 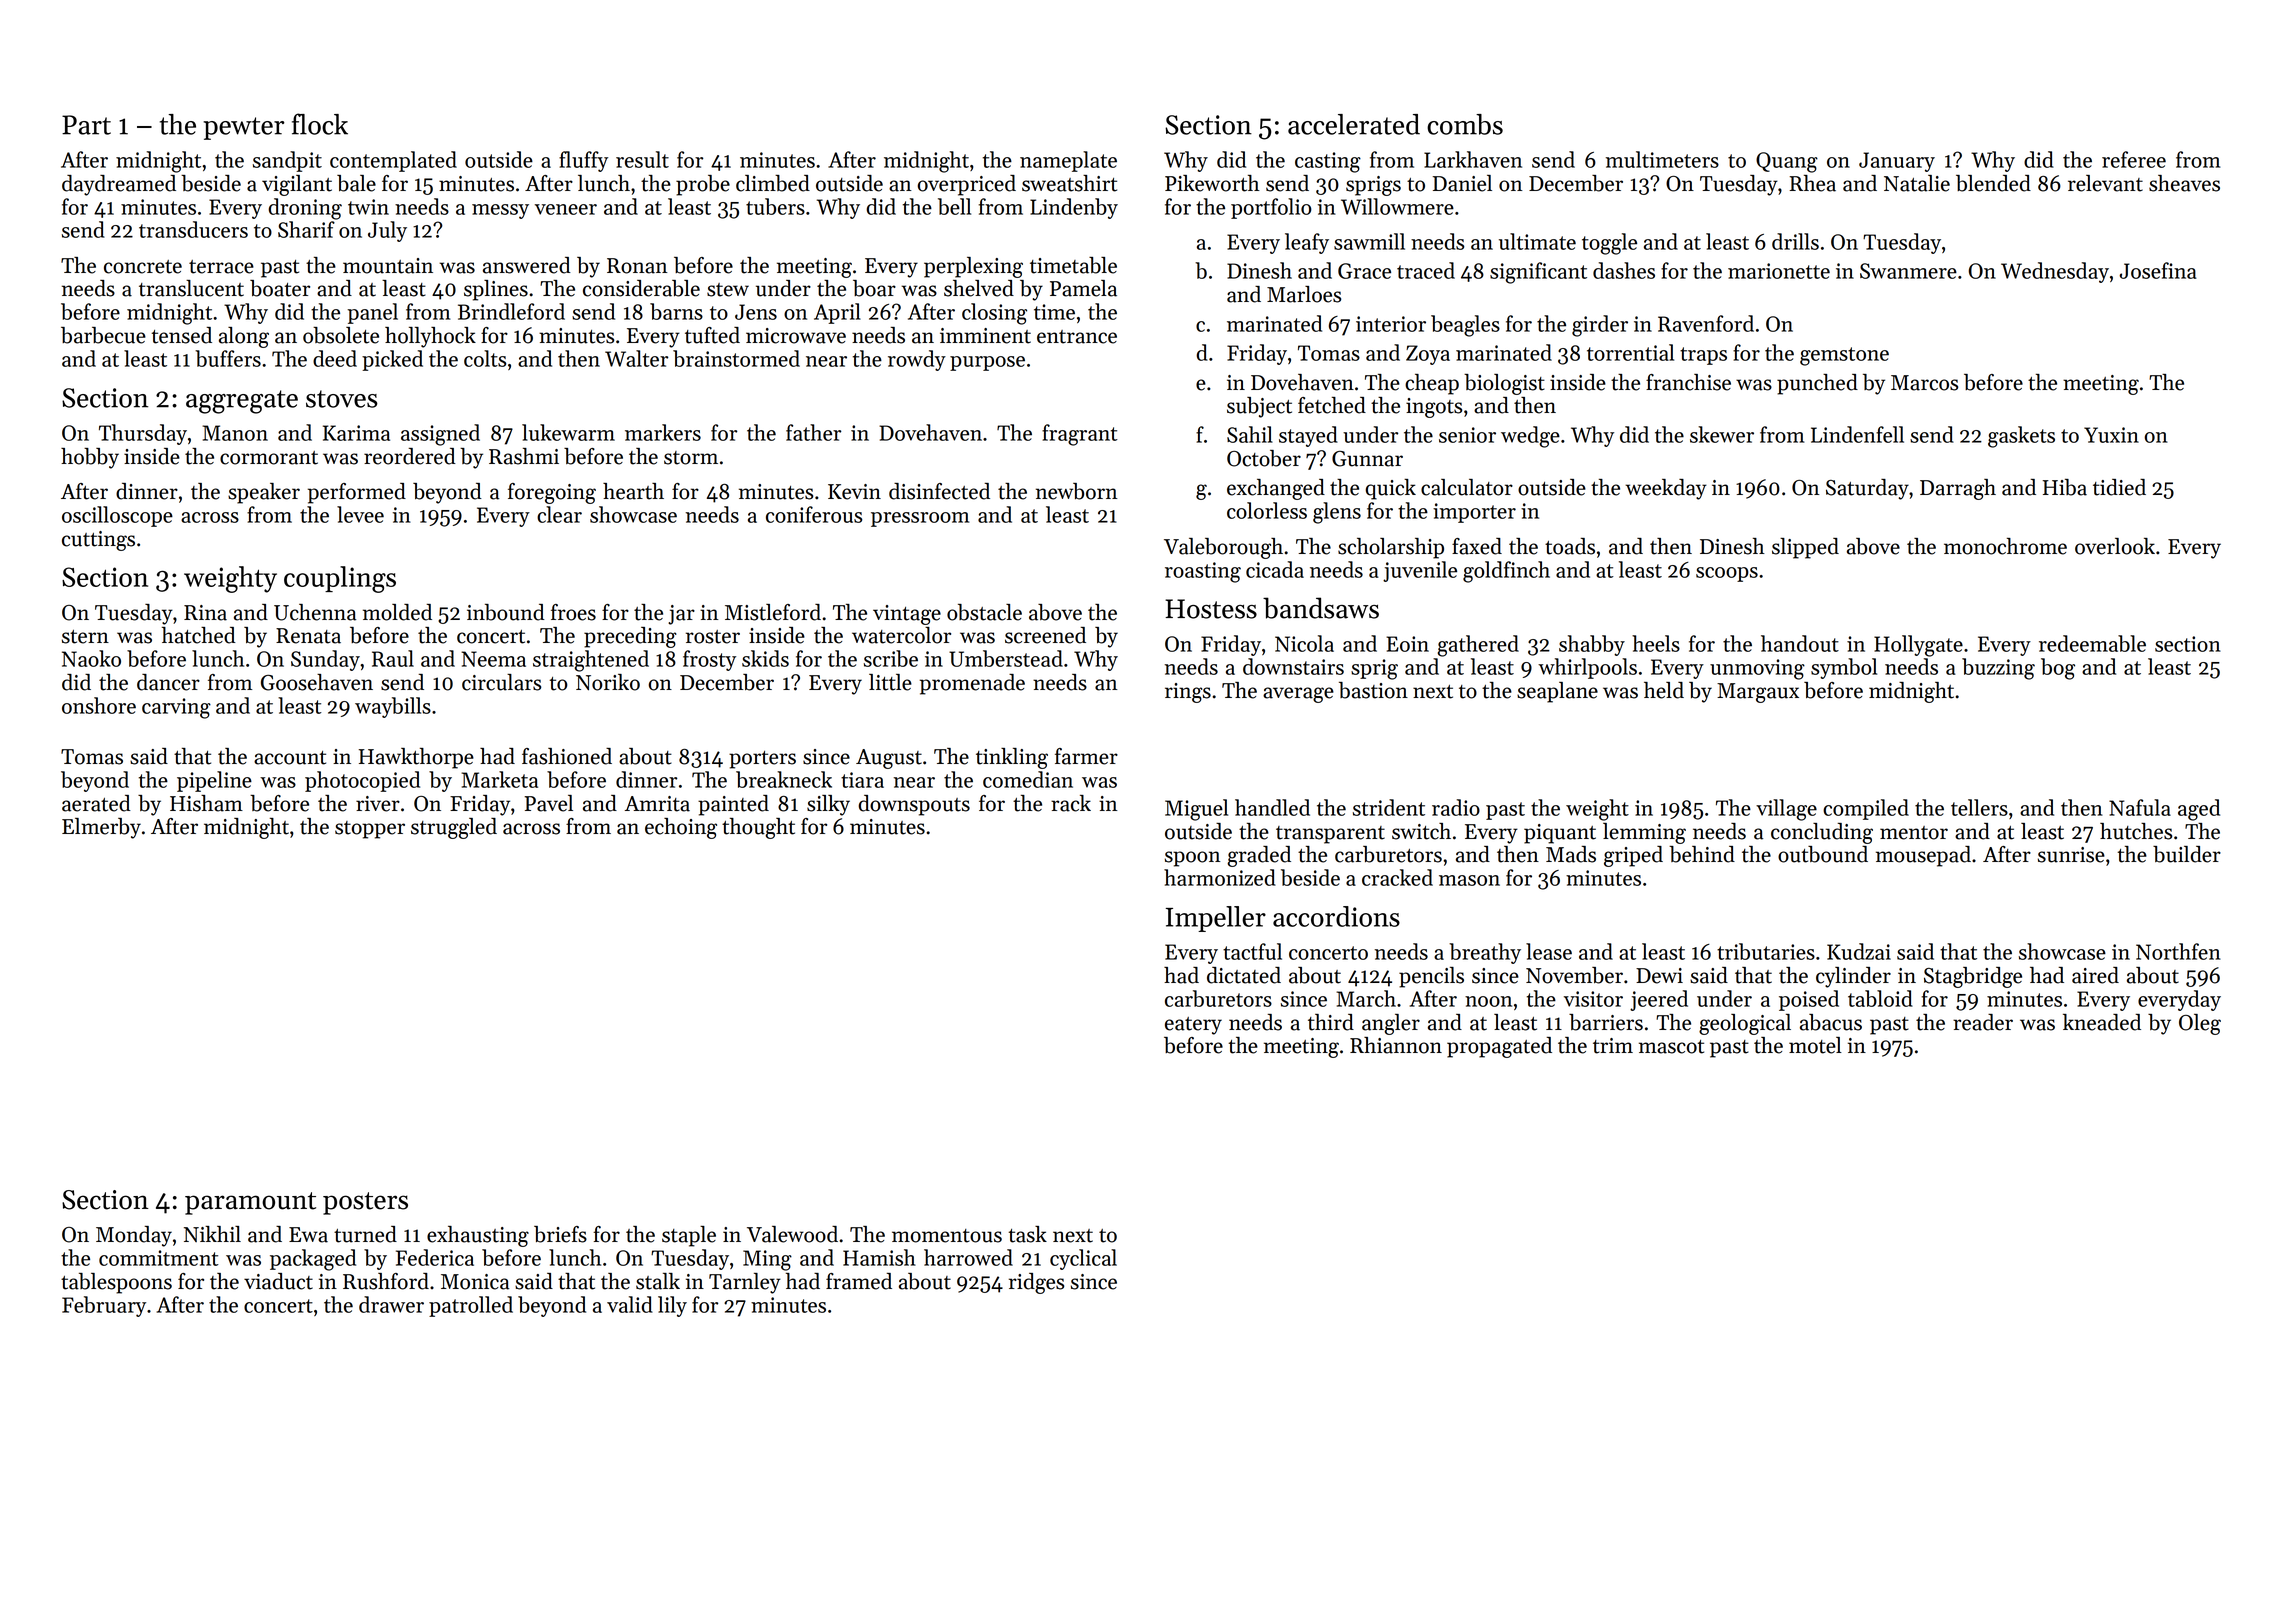 What do you see at coordinates (119, 185) in the image?
I see `daydreamed` at bounding box center [119, 185].
